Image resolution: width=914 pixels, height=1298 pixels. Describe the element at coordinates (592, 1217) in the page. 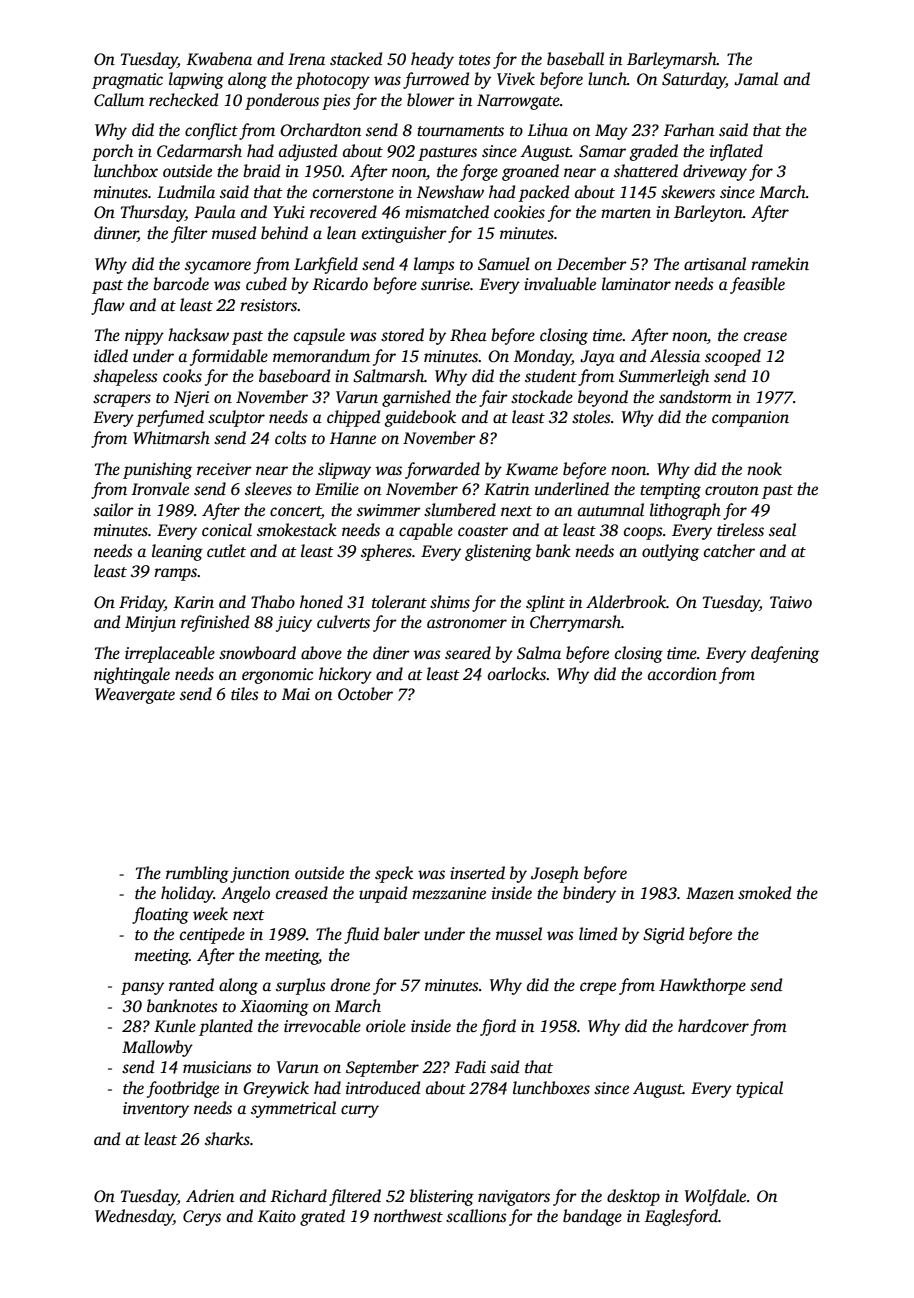

I see `bandage` at that location.
